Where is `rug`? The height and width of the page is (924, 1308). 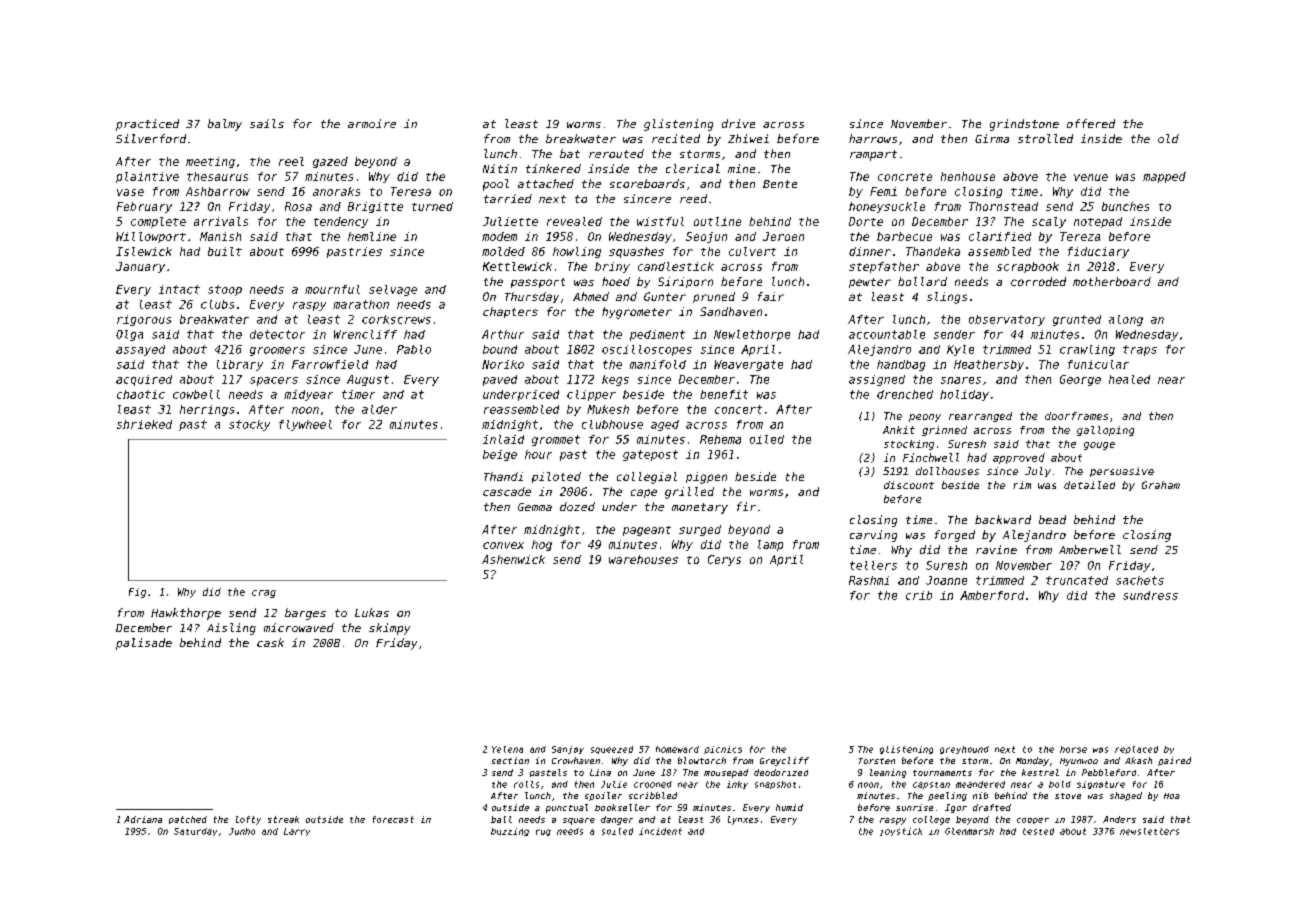
rug is located at coordinates (543, 832).
